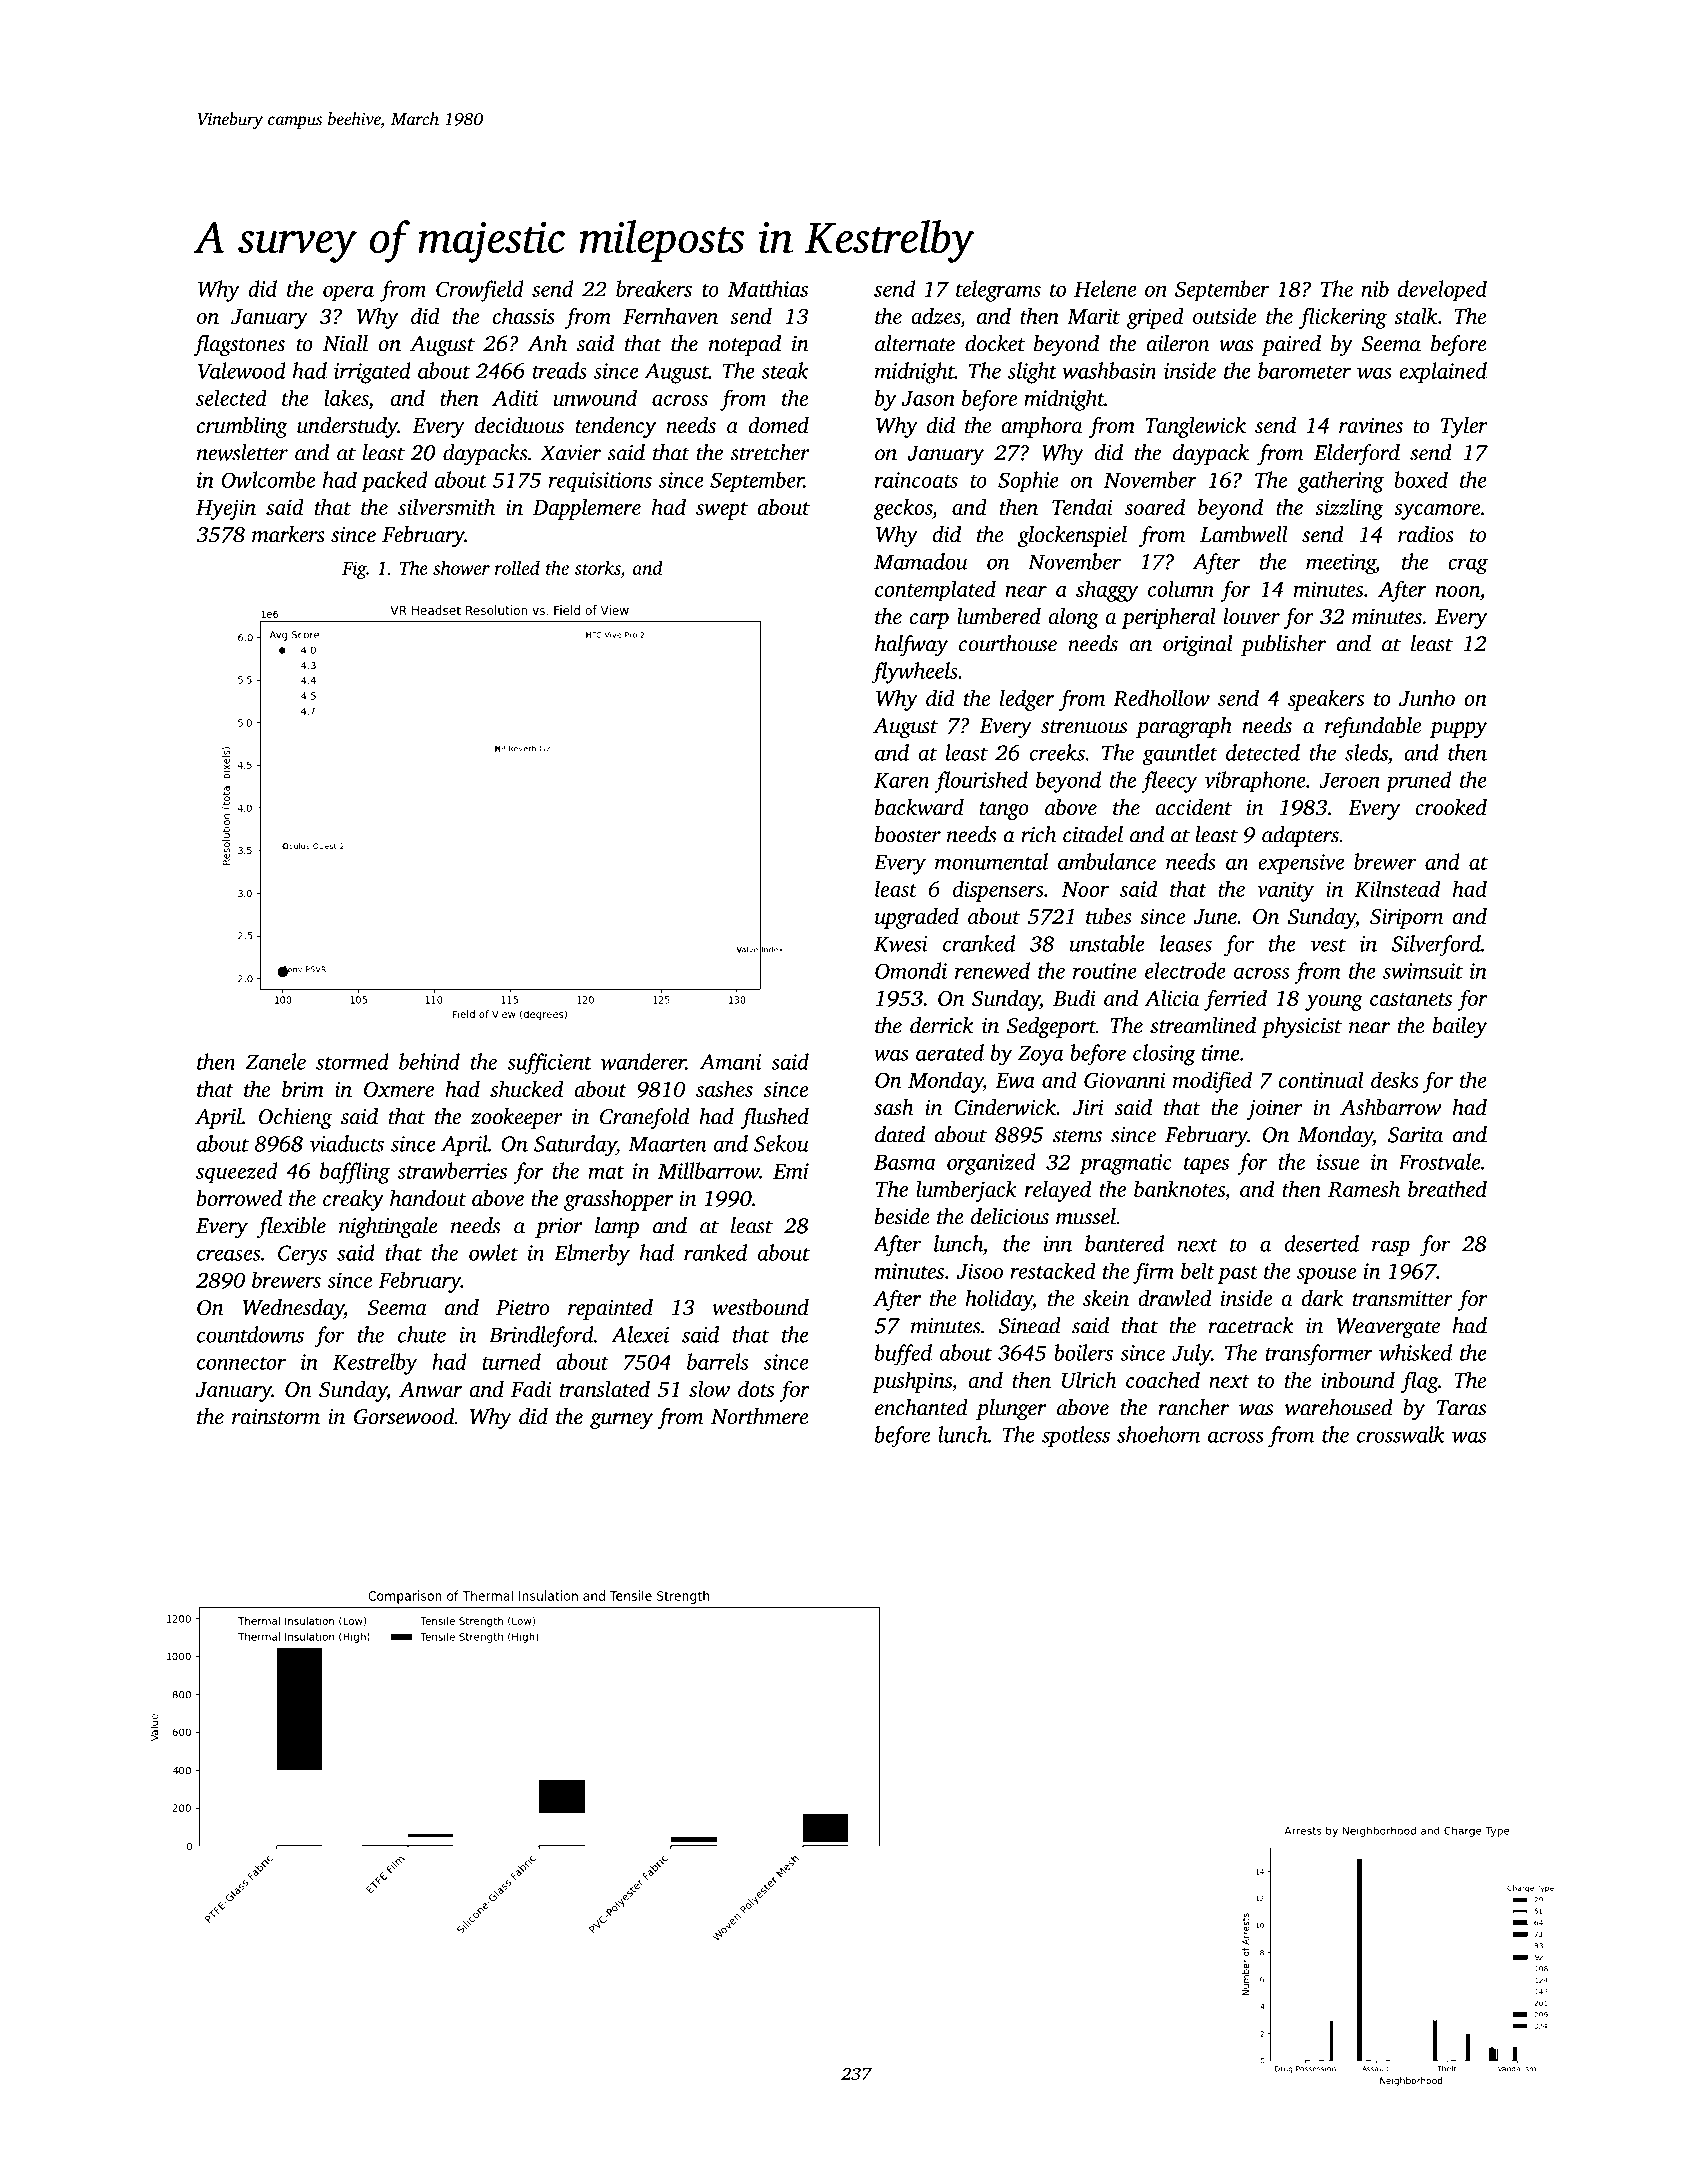 The image size is (1683, 2178). Describe the element at coordinates (429, 1061) in the screenshot. I see `behind` at that location.
